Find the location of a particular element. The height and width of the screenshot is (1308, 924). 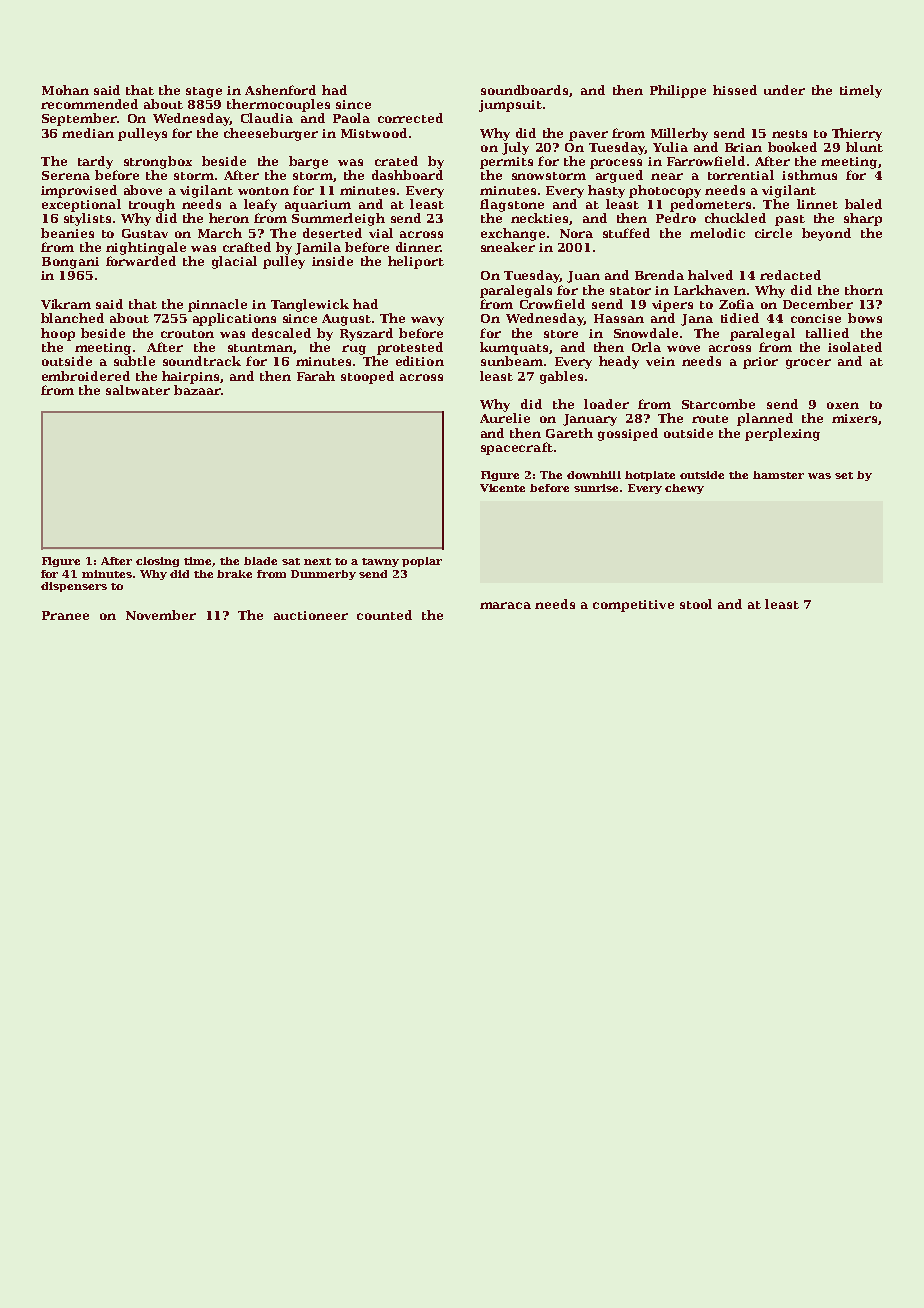

Philippe is located at coordinates (678, 91).
